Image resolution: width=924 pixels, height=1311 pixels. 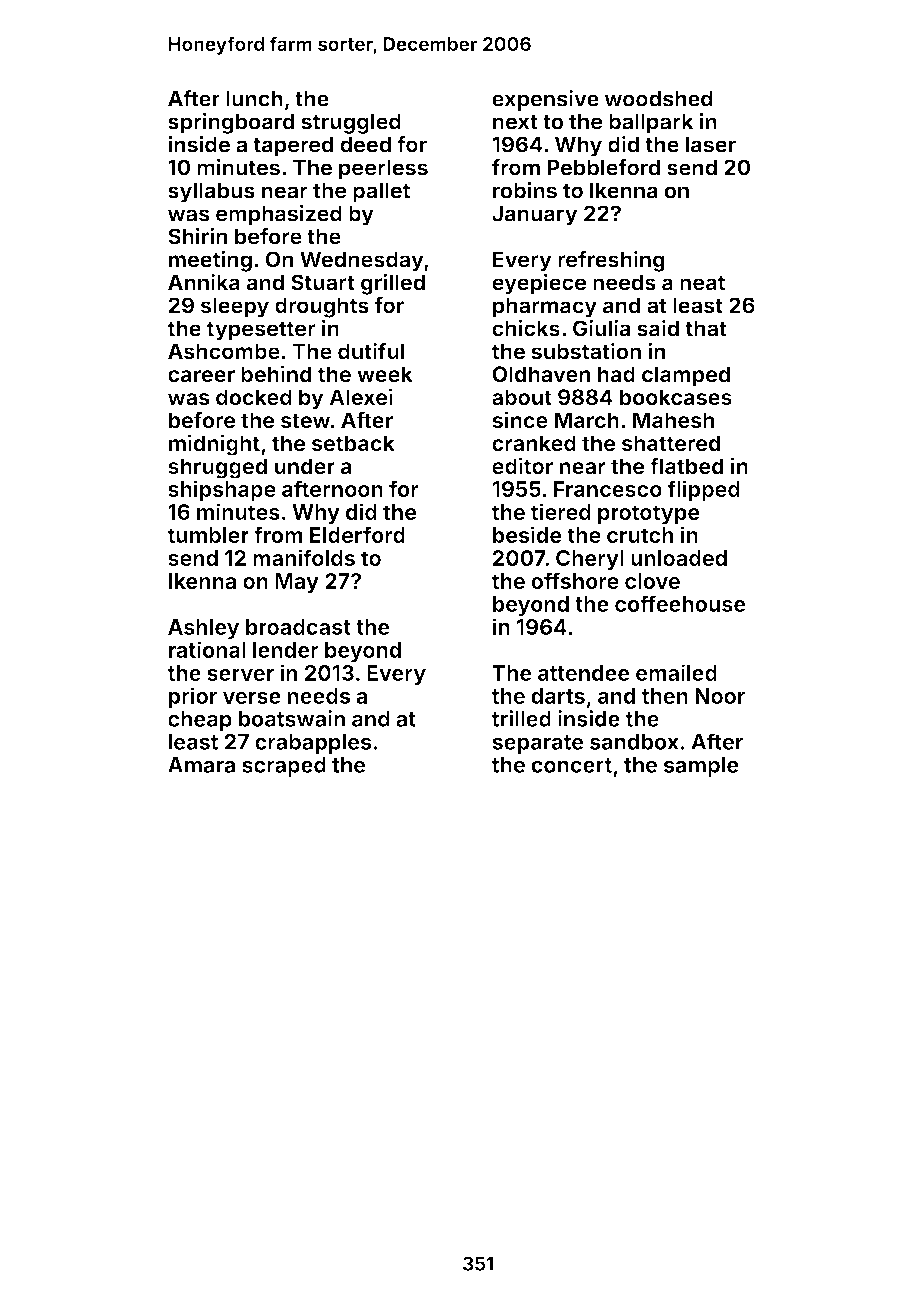 I want to click on midnight, so click(x=214, y=445).
